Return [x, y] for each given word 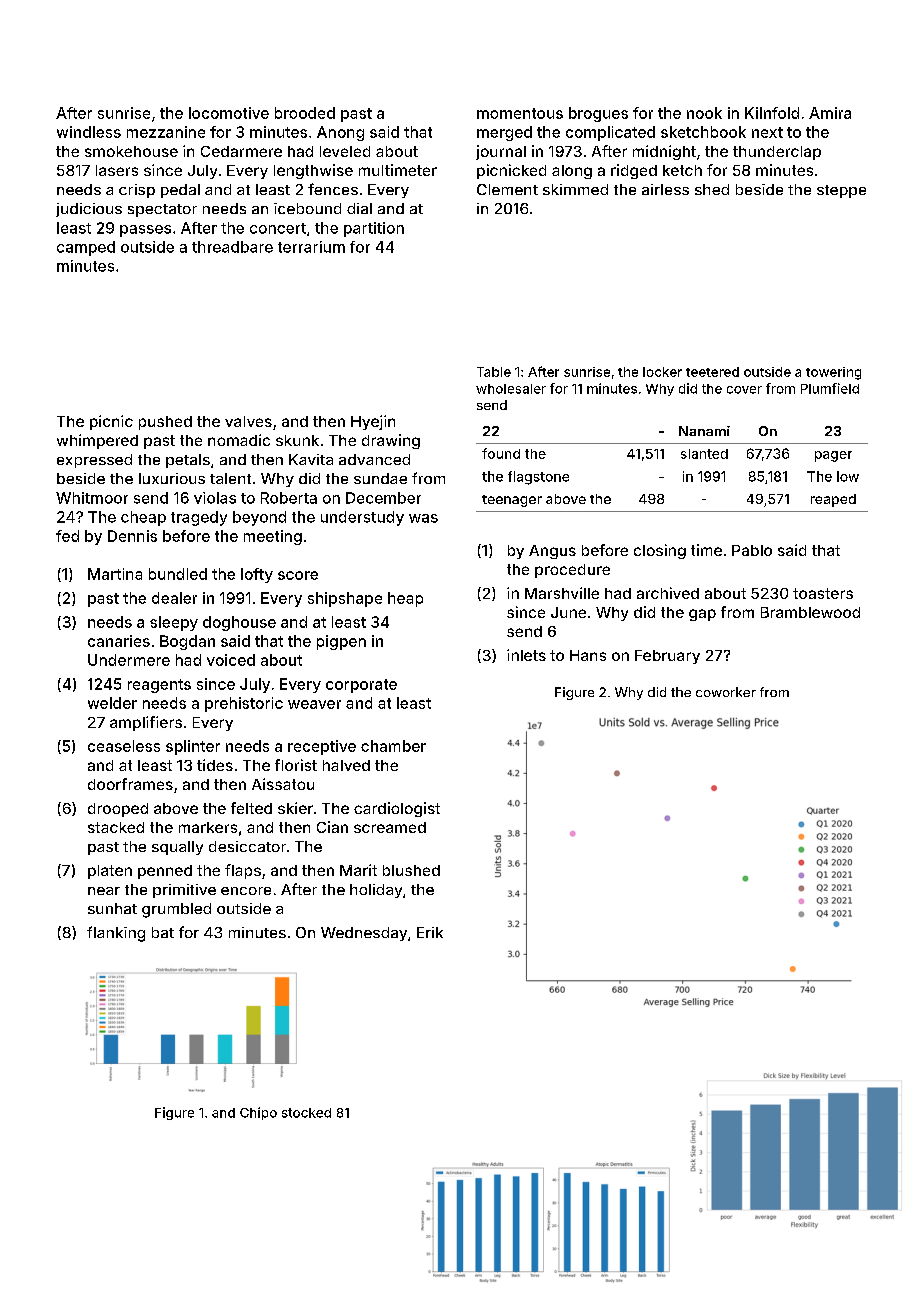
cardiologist [397, 809]
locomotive [229, 113]
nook [704, 113]
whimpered [97, 441]
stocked [306, 1113]
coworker [726, 692]
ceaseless [124, 746]
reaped [833, 500]
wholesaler [511, 389]
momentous [520, 113]
